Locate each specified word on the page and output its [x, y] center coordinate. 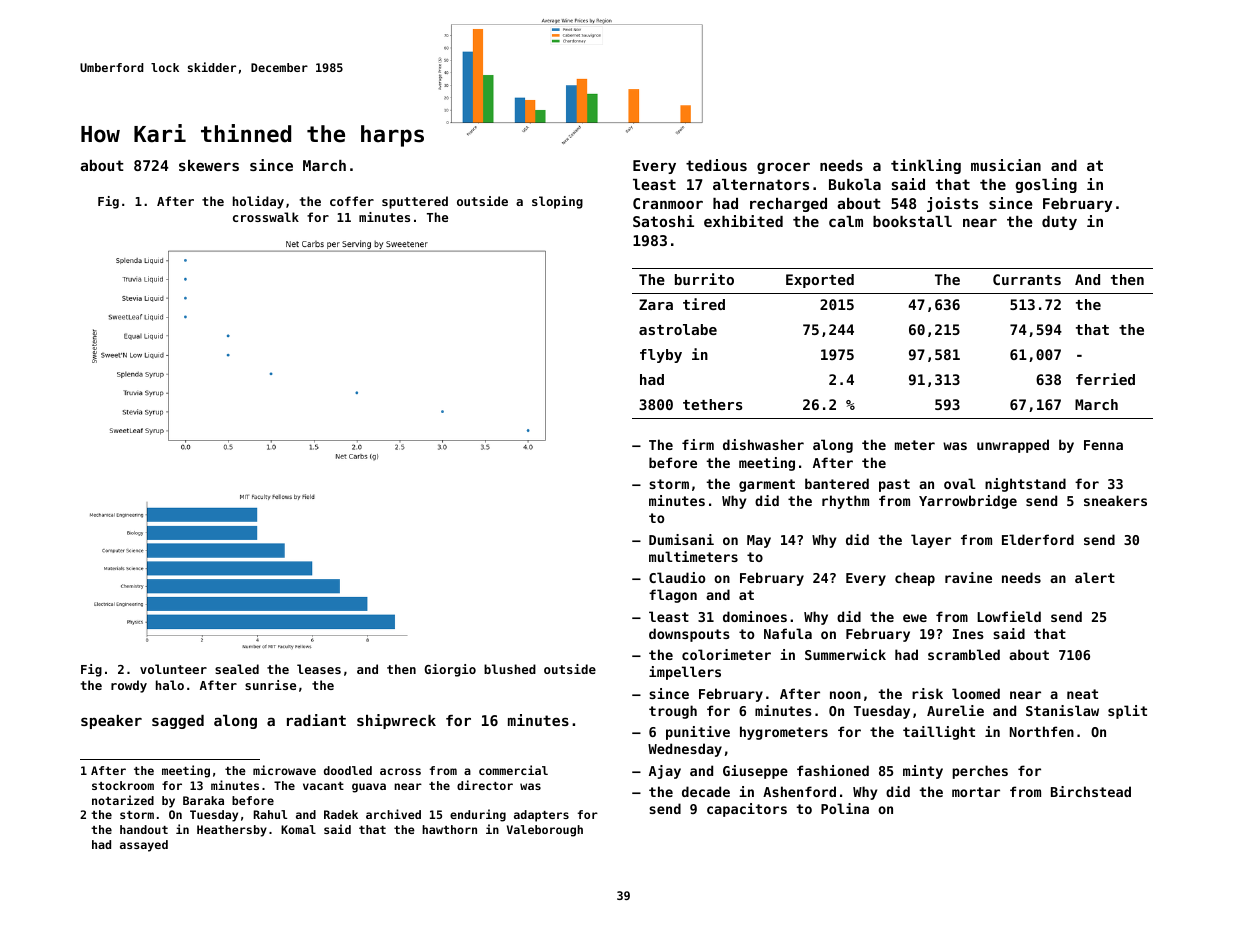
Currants [1027, 279]
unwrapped [1013, 446]
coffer [352, 201]
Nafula [788, 633]
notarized [123, 800]
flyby [661, 356]
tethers [712, 404]
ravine [968, 577]
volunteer [173, 669]
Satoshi [663, 221]
